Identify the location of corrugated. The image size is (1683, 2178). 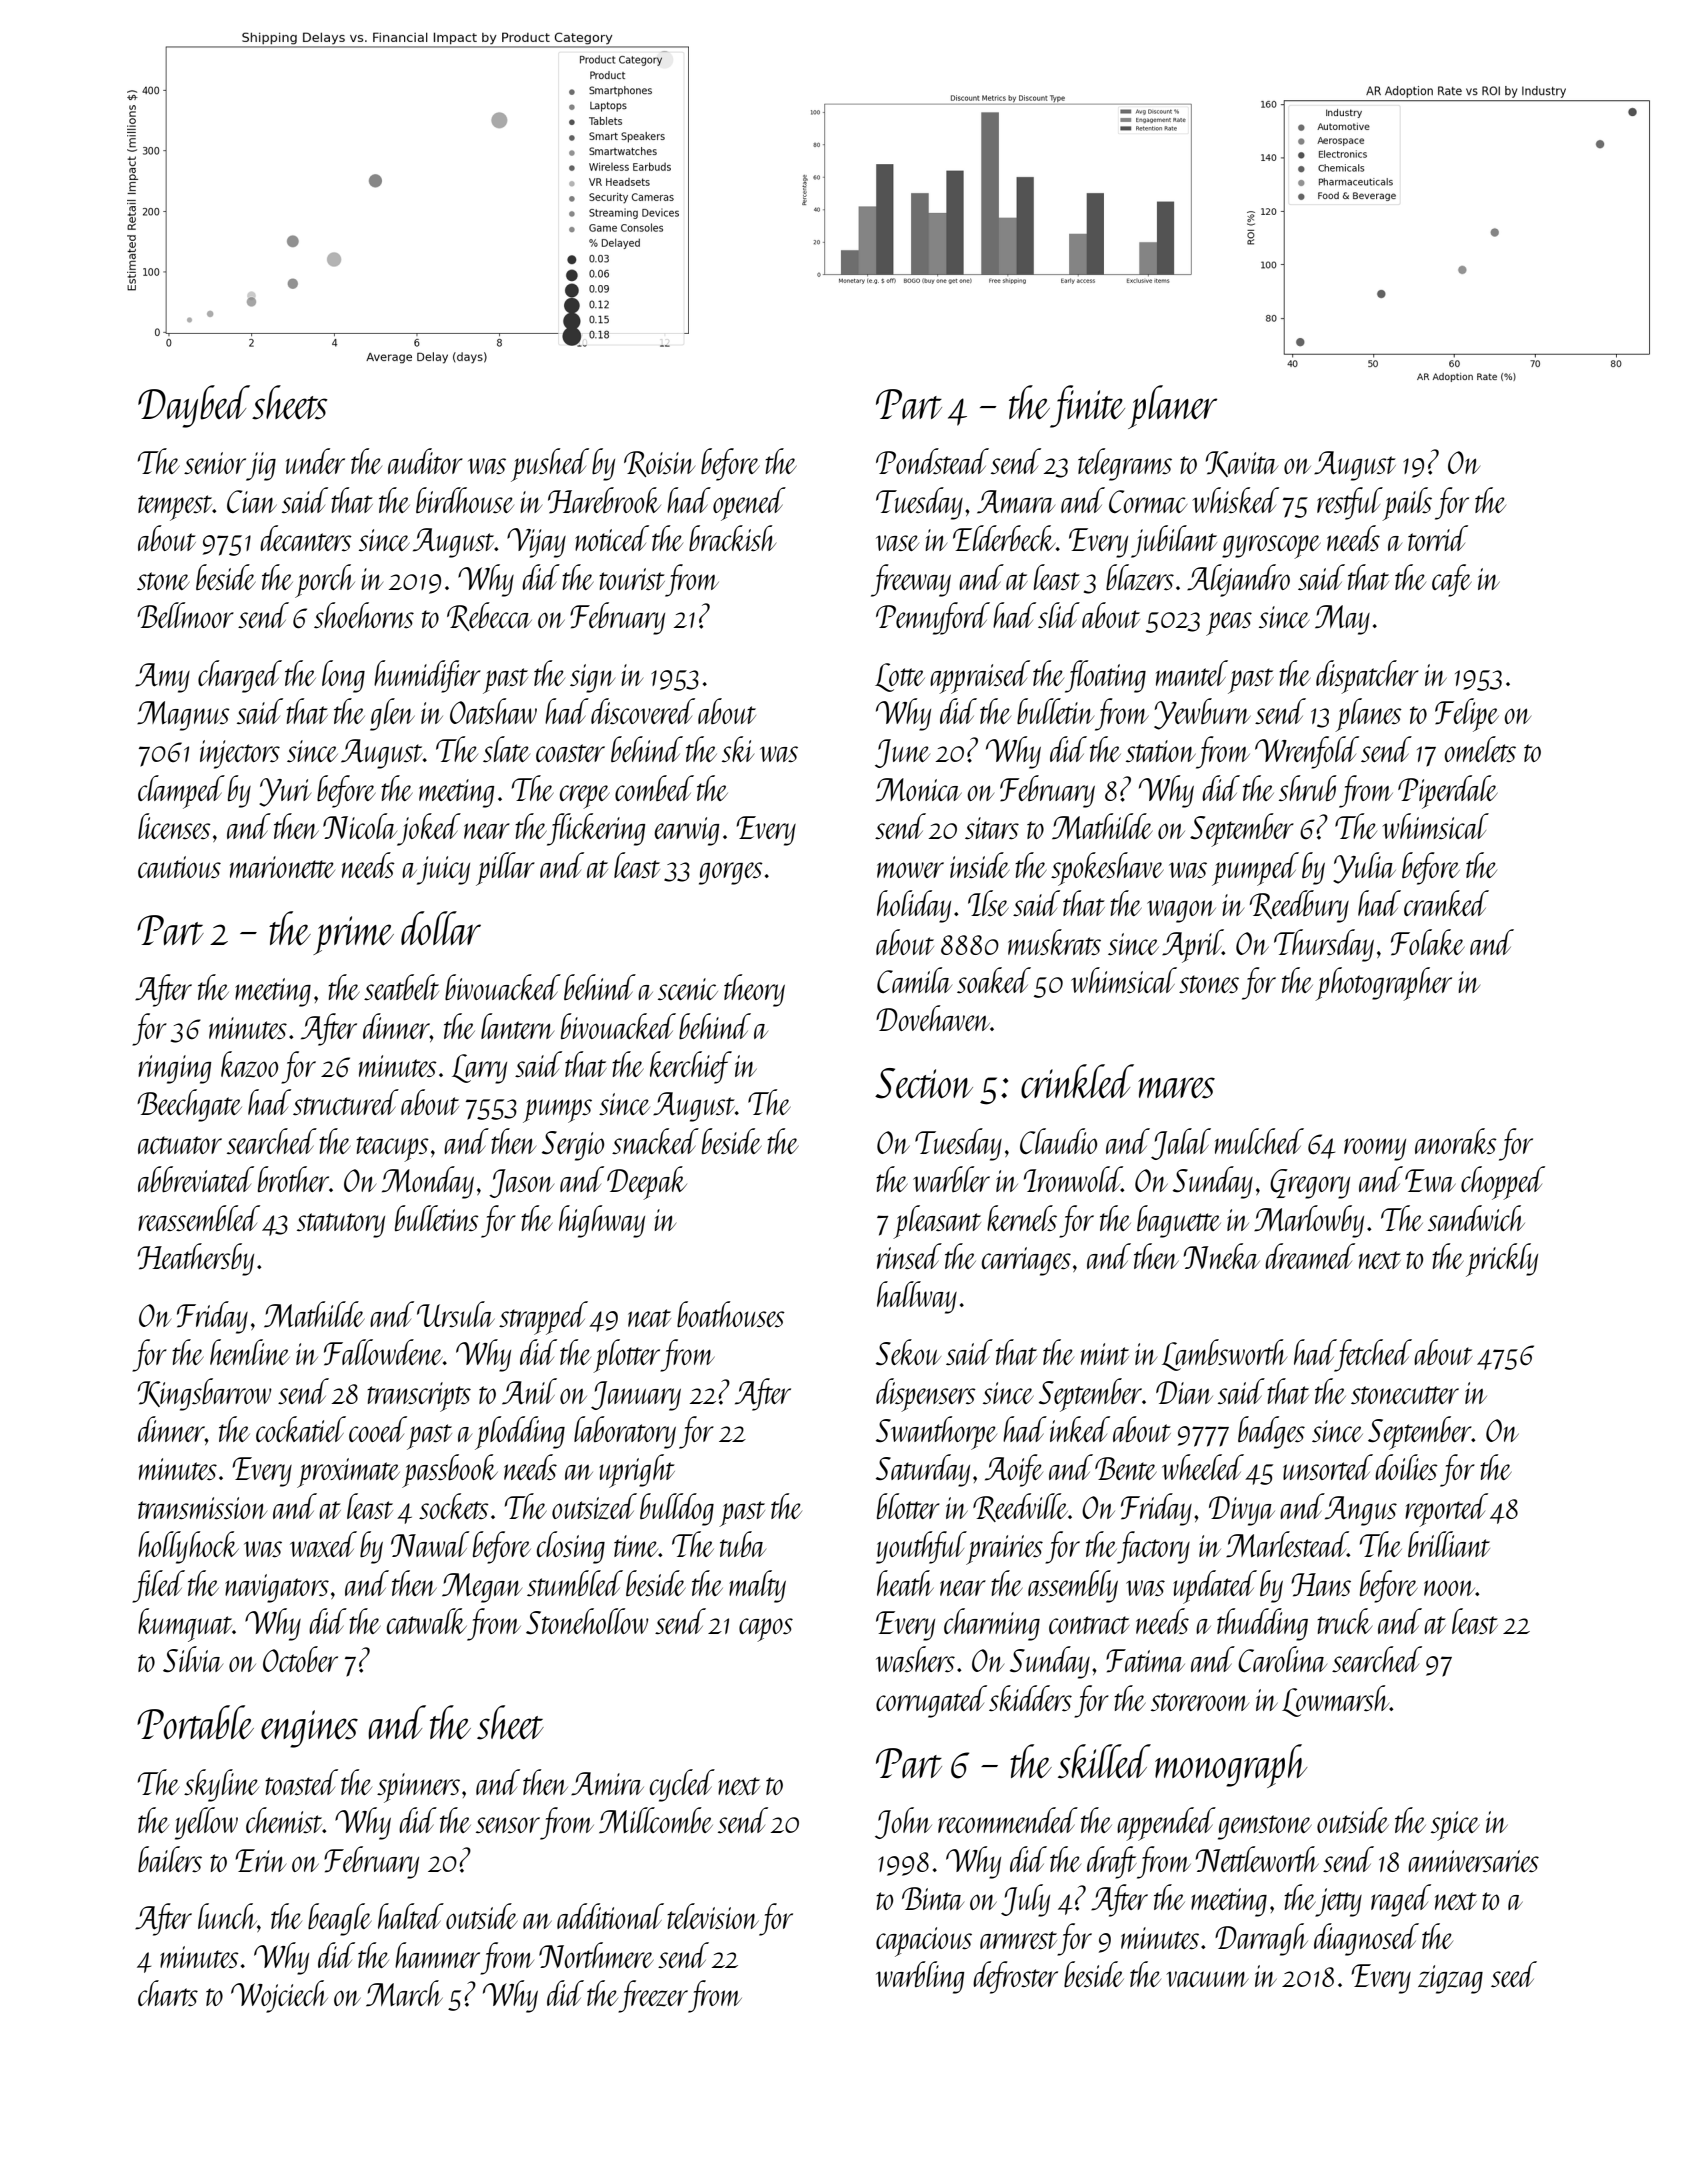
(931, 1701).
